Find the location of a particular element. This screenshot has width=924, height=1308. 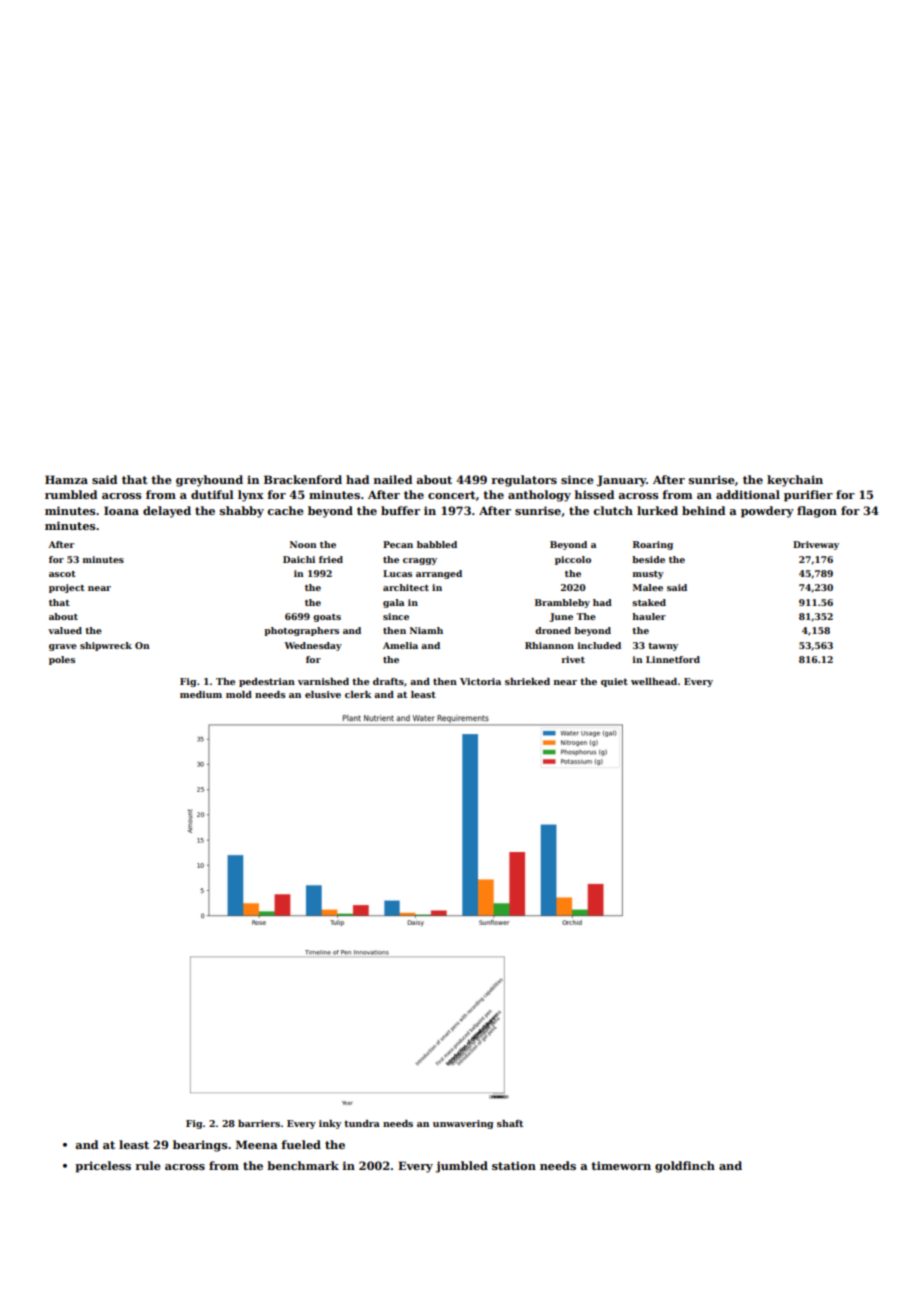

medium is located at coordinates (201, 694).
